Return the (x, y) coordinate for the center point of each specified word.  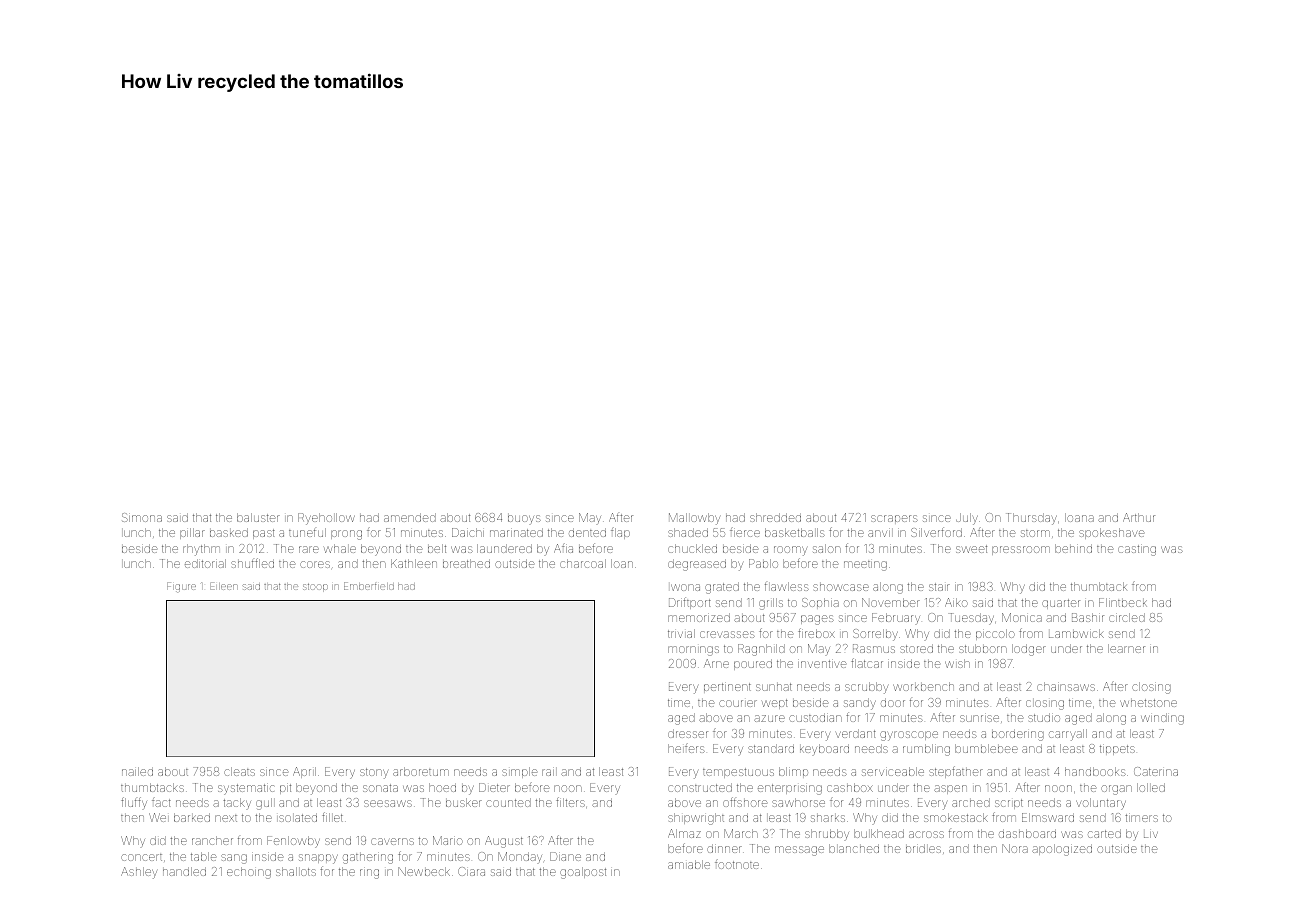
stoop (315, 587)
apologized (1062, 850)
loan (622, 563)
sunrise (979, 718)
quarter (1061, 604)
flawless (787, 586)
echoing (249, 873)
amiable (689, 864)
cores (315, 564)
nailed (137, 771)
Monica (1022, 617)
